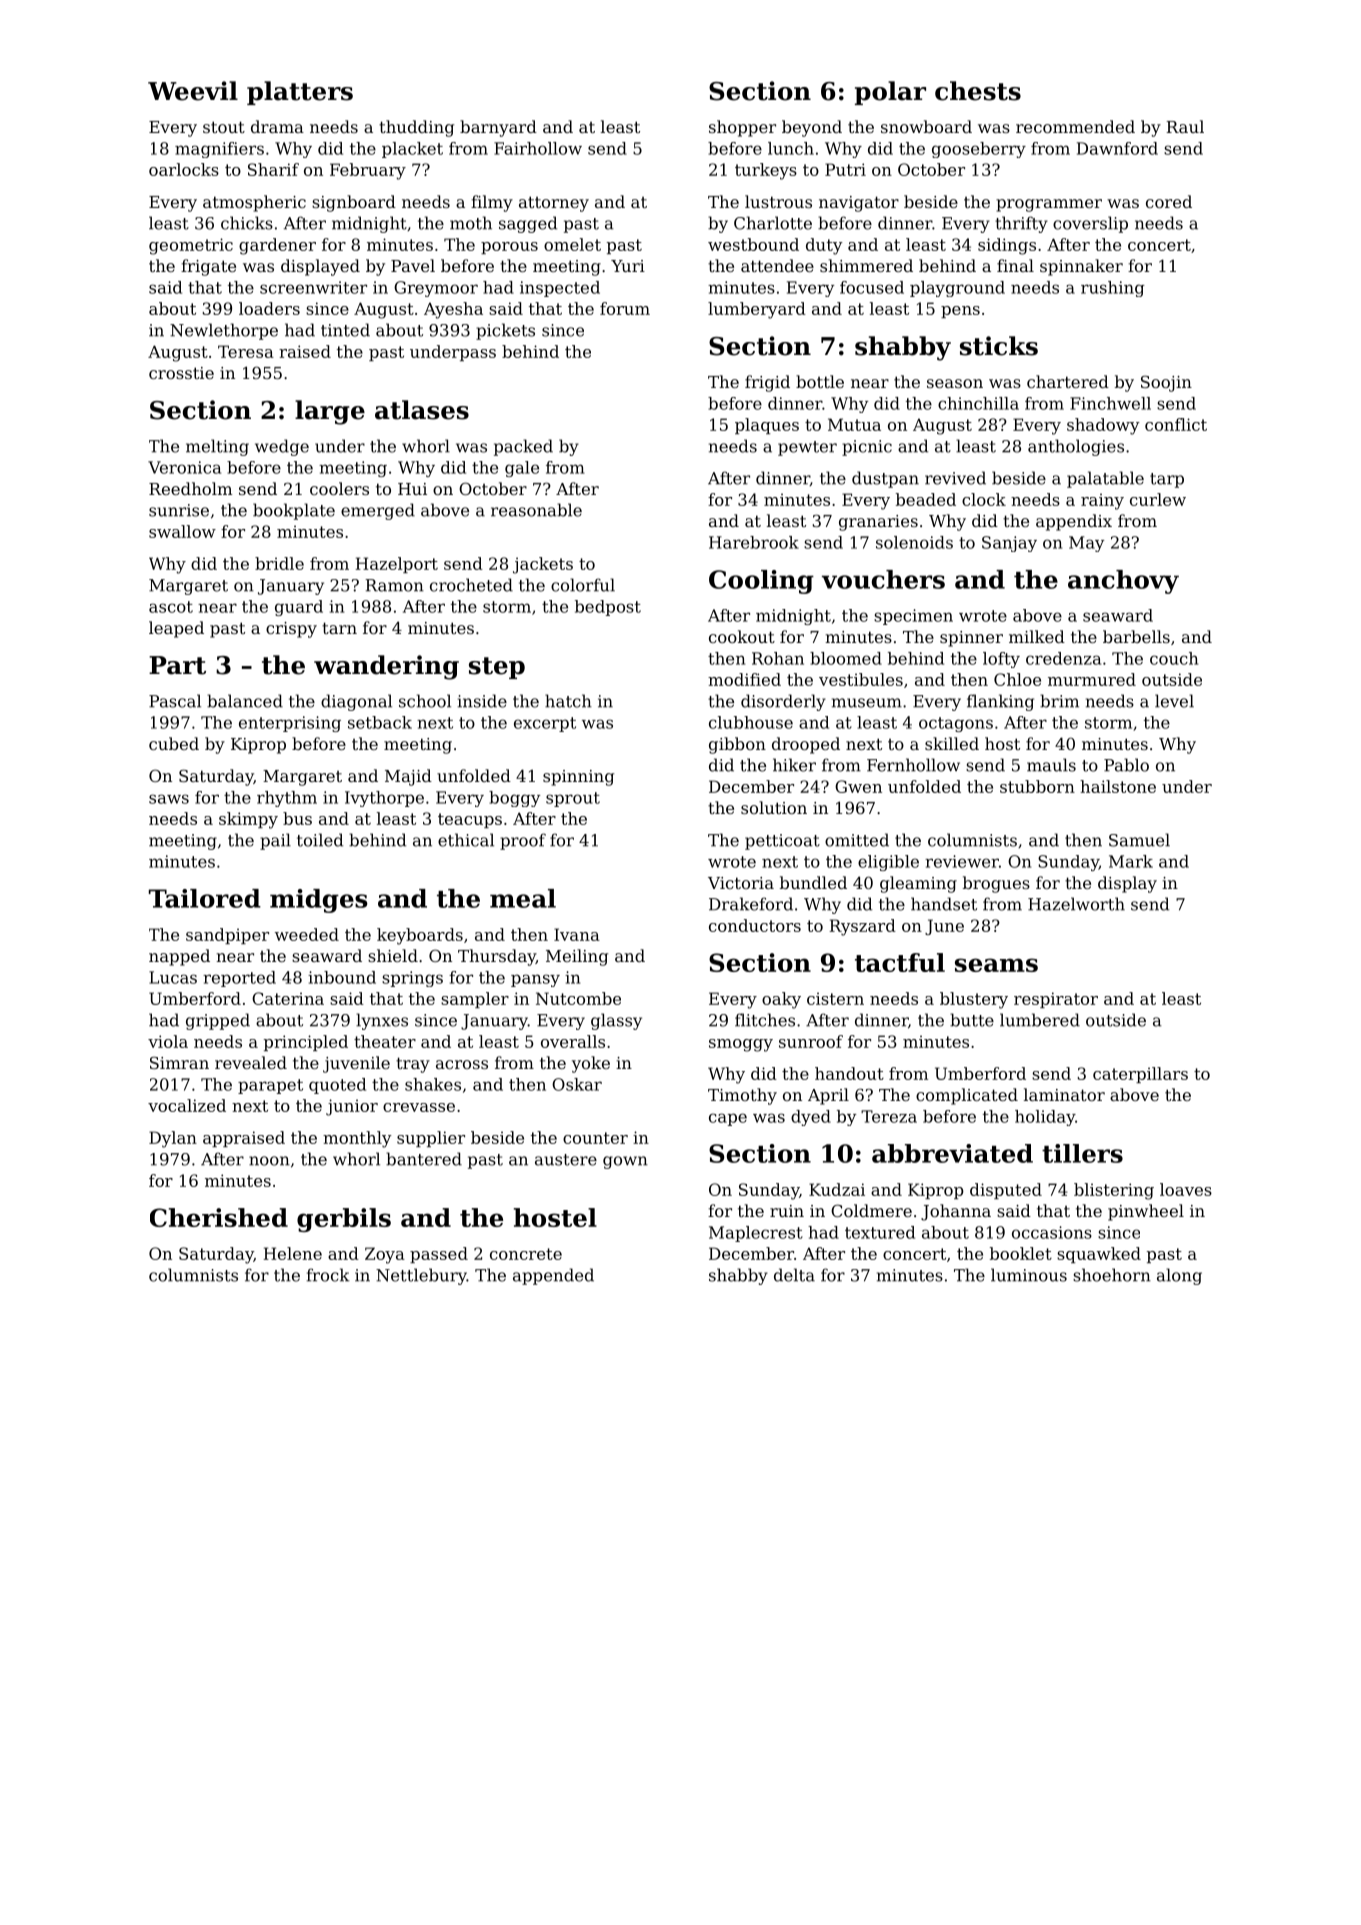  Describe the element at coordinates (1076, 447) in the screenshot. I see `anthologies` at that location.
